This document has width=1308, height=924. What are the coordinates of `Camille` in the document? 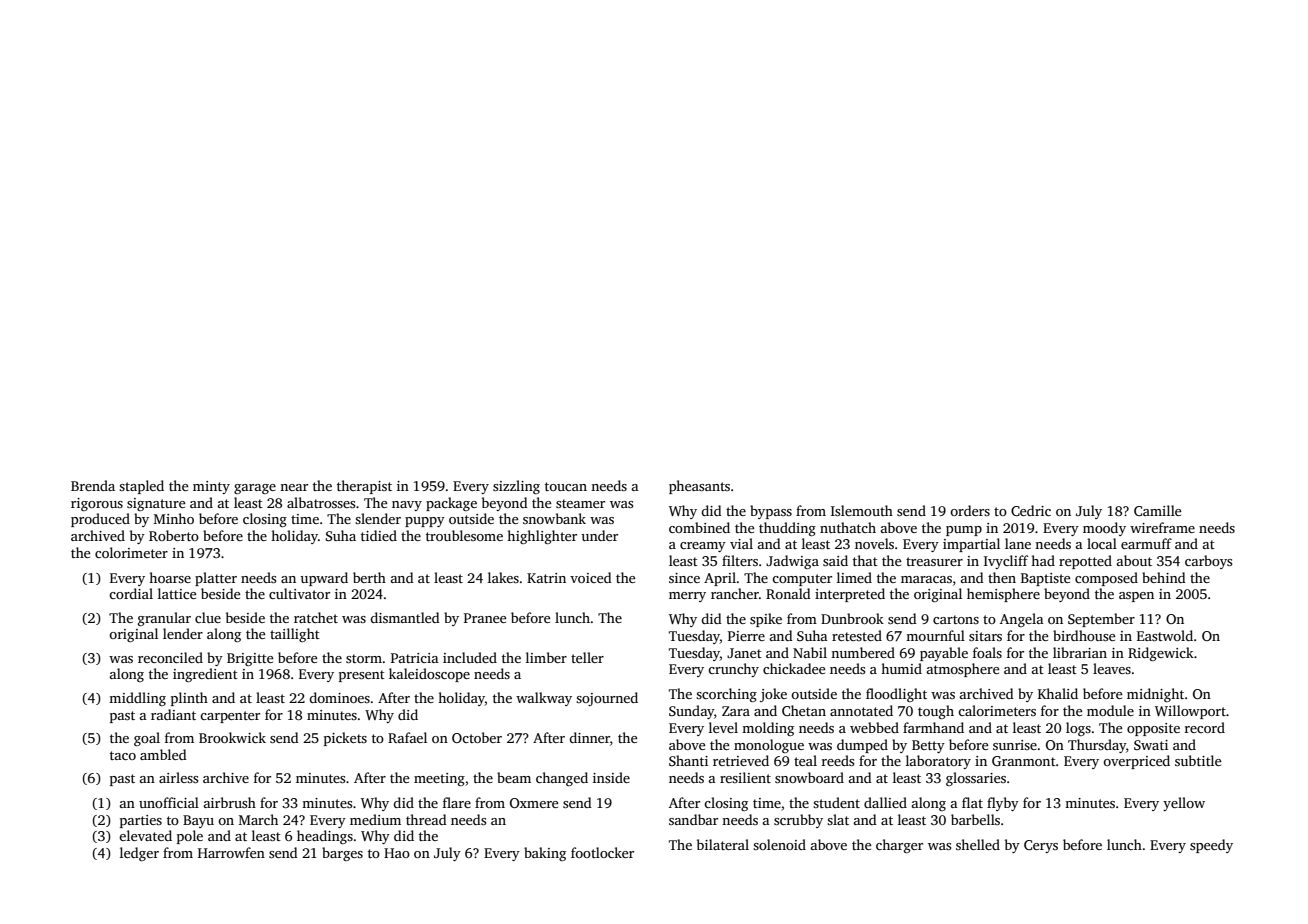 It's located at (1157, 510).
